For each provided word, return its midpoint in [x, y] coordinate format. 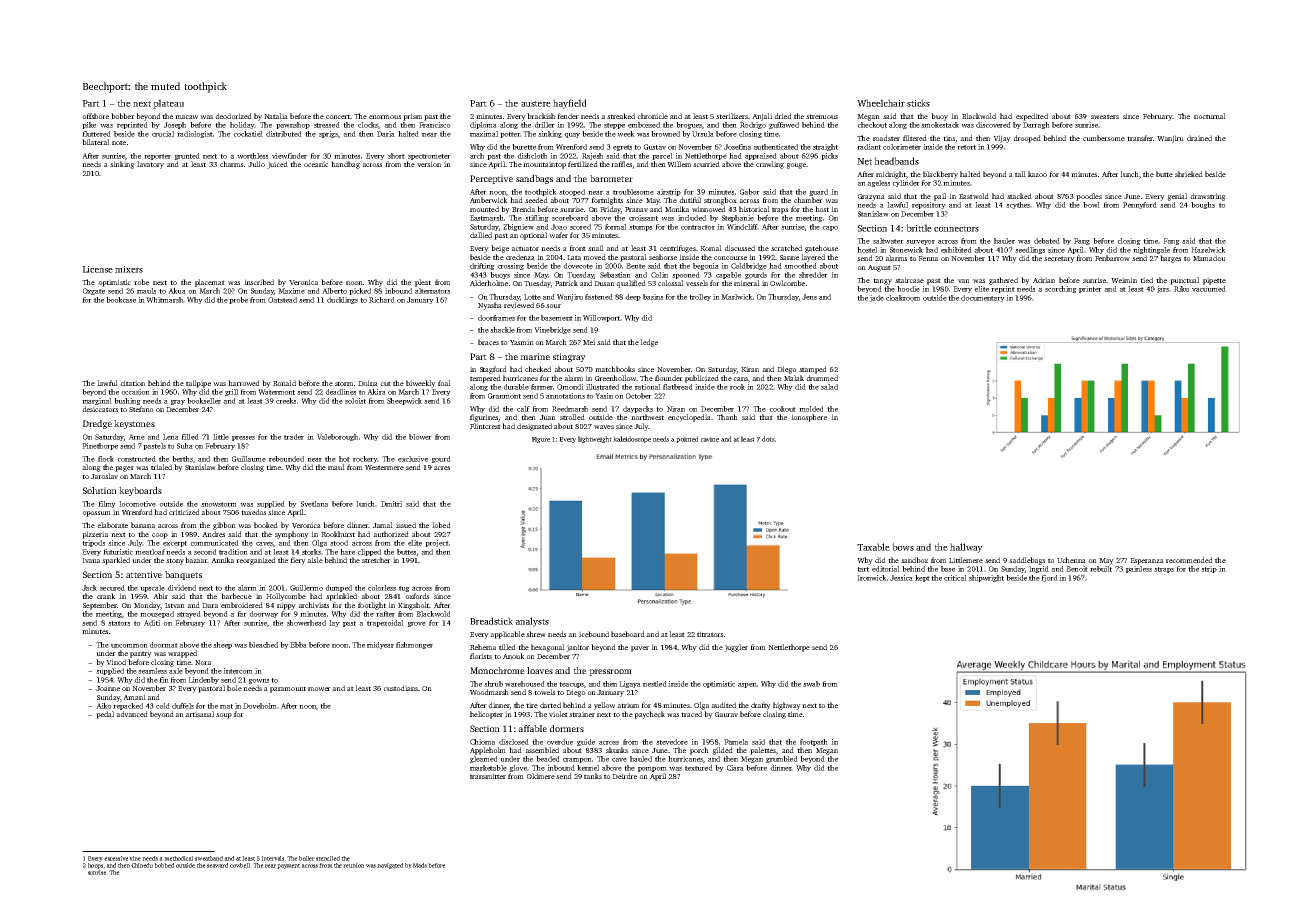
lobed [441, 525]
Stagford [493, 370]
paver [640, 649]
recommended [1189, 560]
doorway [263, 614]
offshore [95, 116]
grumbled [782, 759]
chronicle [652, 116]
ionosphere [809, 418]
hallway [966, 548]
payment [288, 866]
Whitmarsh [164, 300]
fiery [298, 561]
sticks [918, 103]
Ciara [735, 768]
